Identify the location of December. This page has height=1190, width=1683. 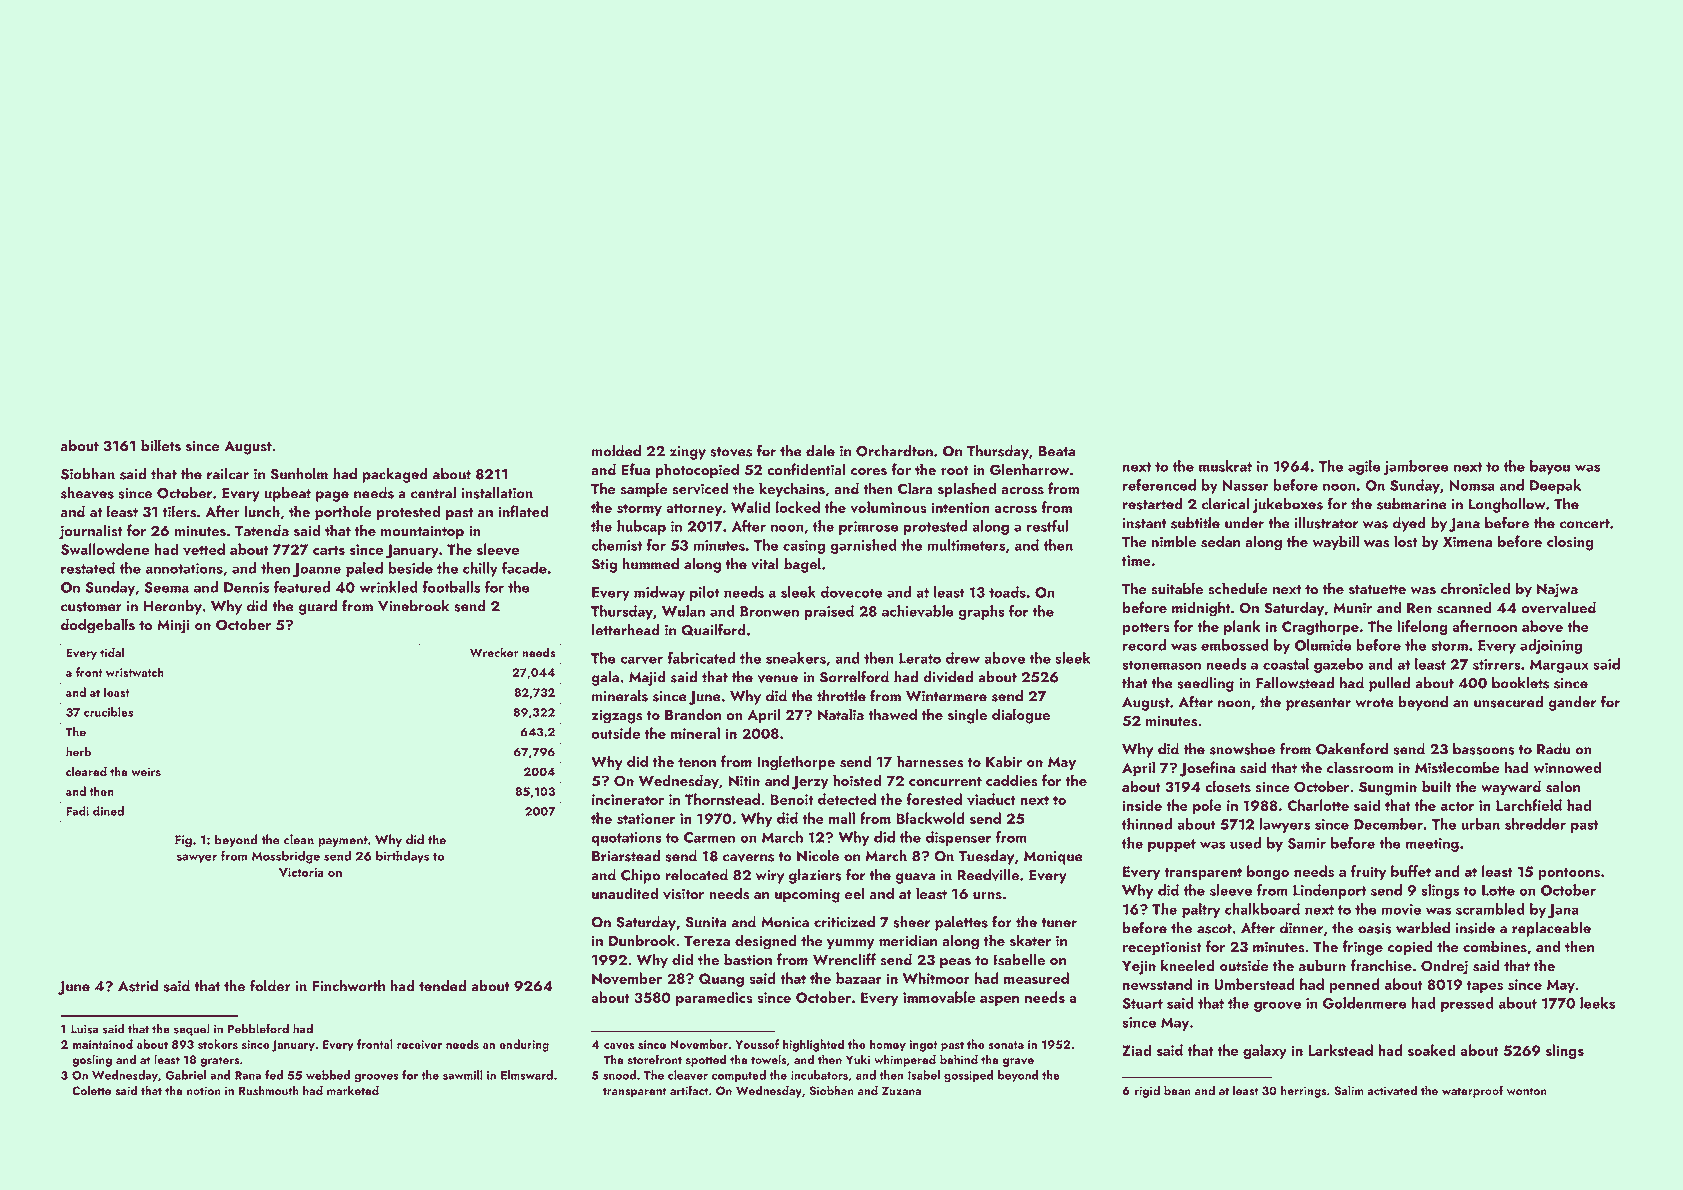
(1388, 824).
